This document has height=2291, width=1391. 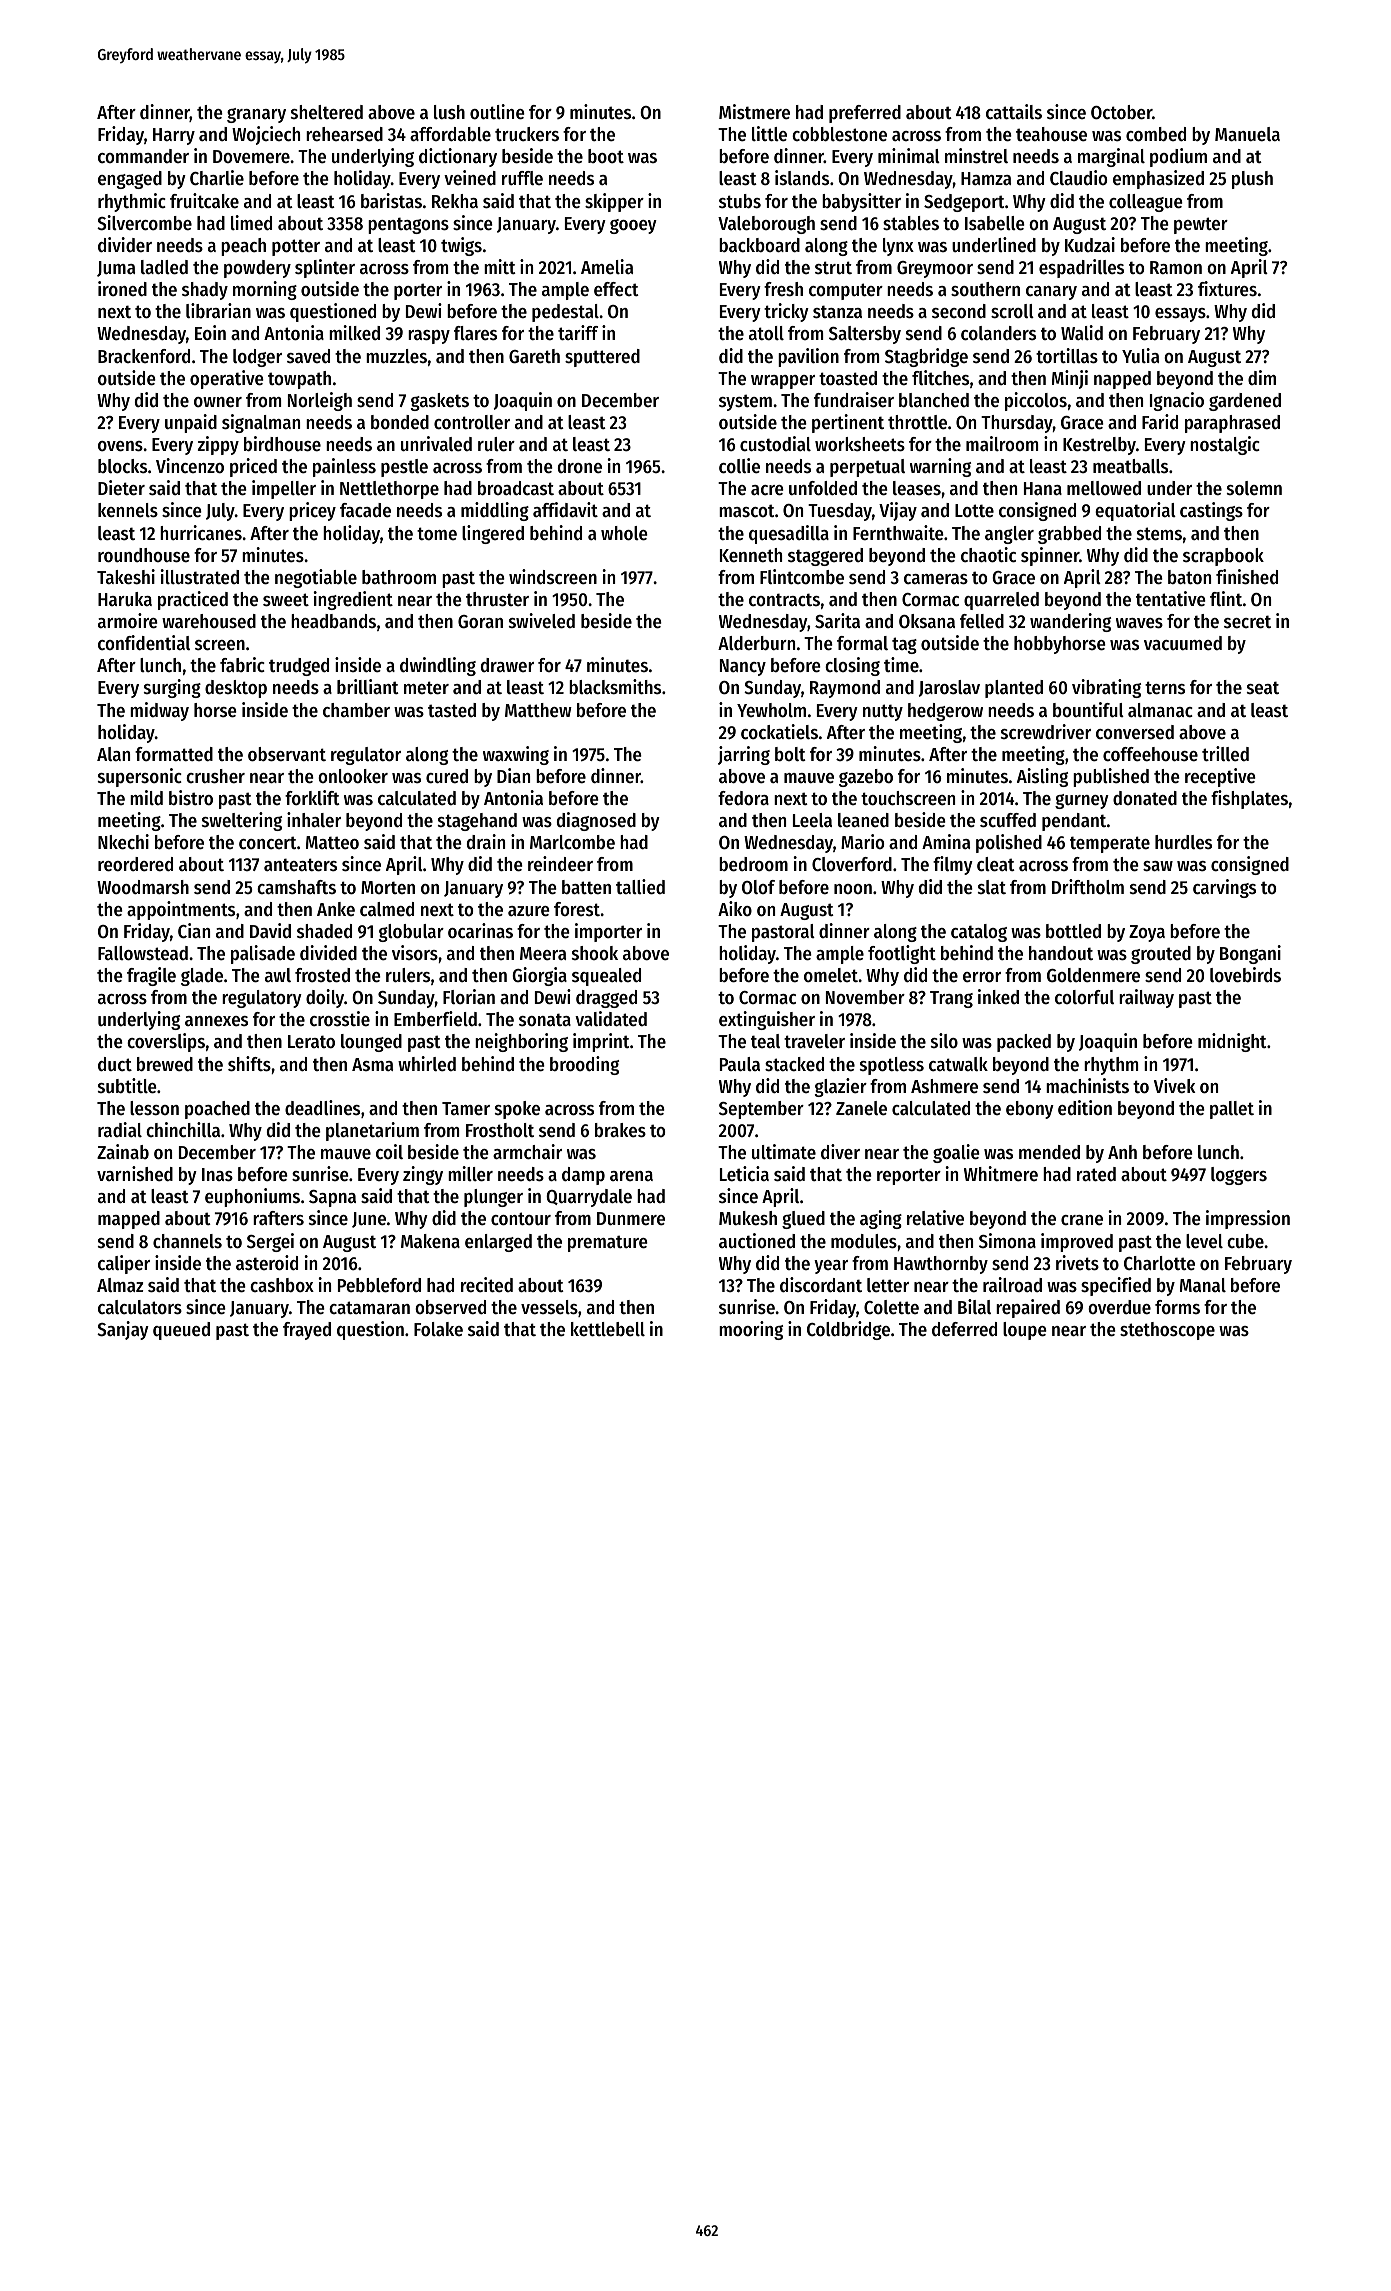 What do you see at coordinates (538, 710) in the document?
I see `Matthew` at bounding box center [538, 710].
